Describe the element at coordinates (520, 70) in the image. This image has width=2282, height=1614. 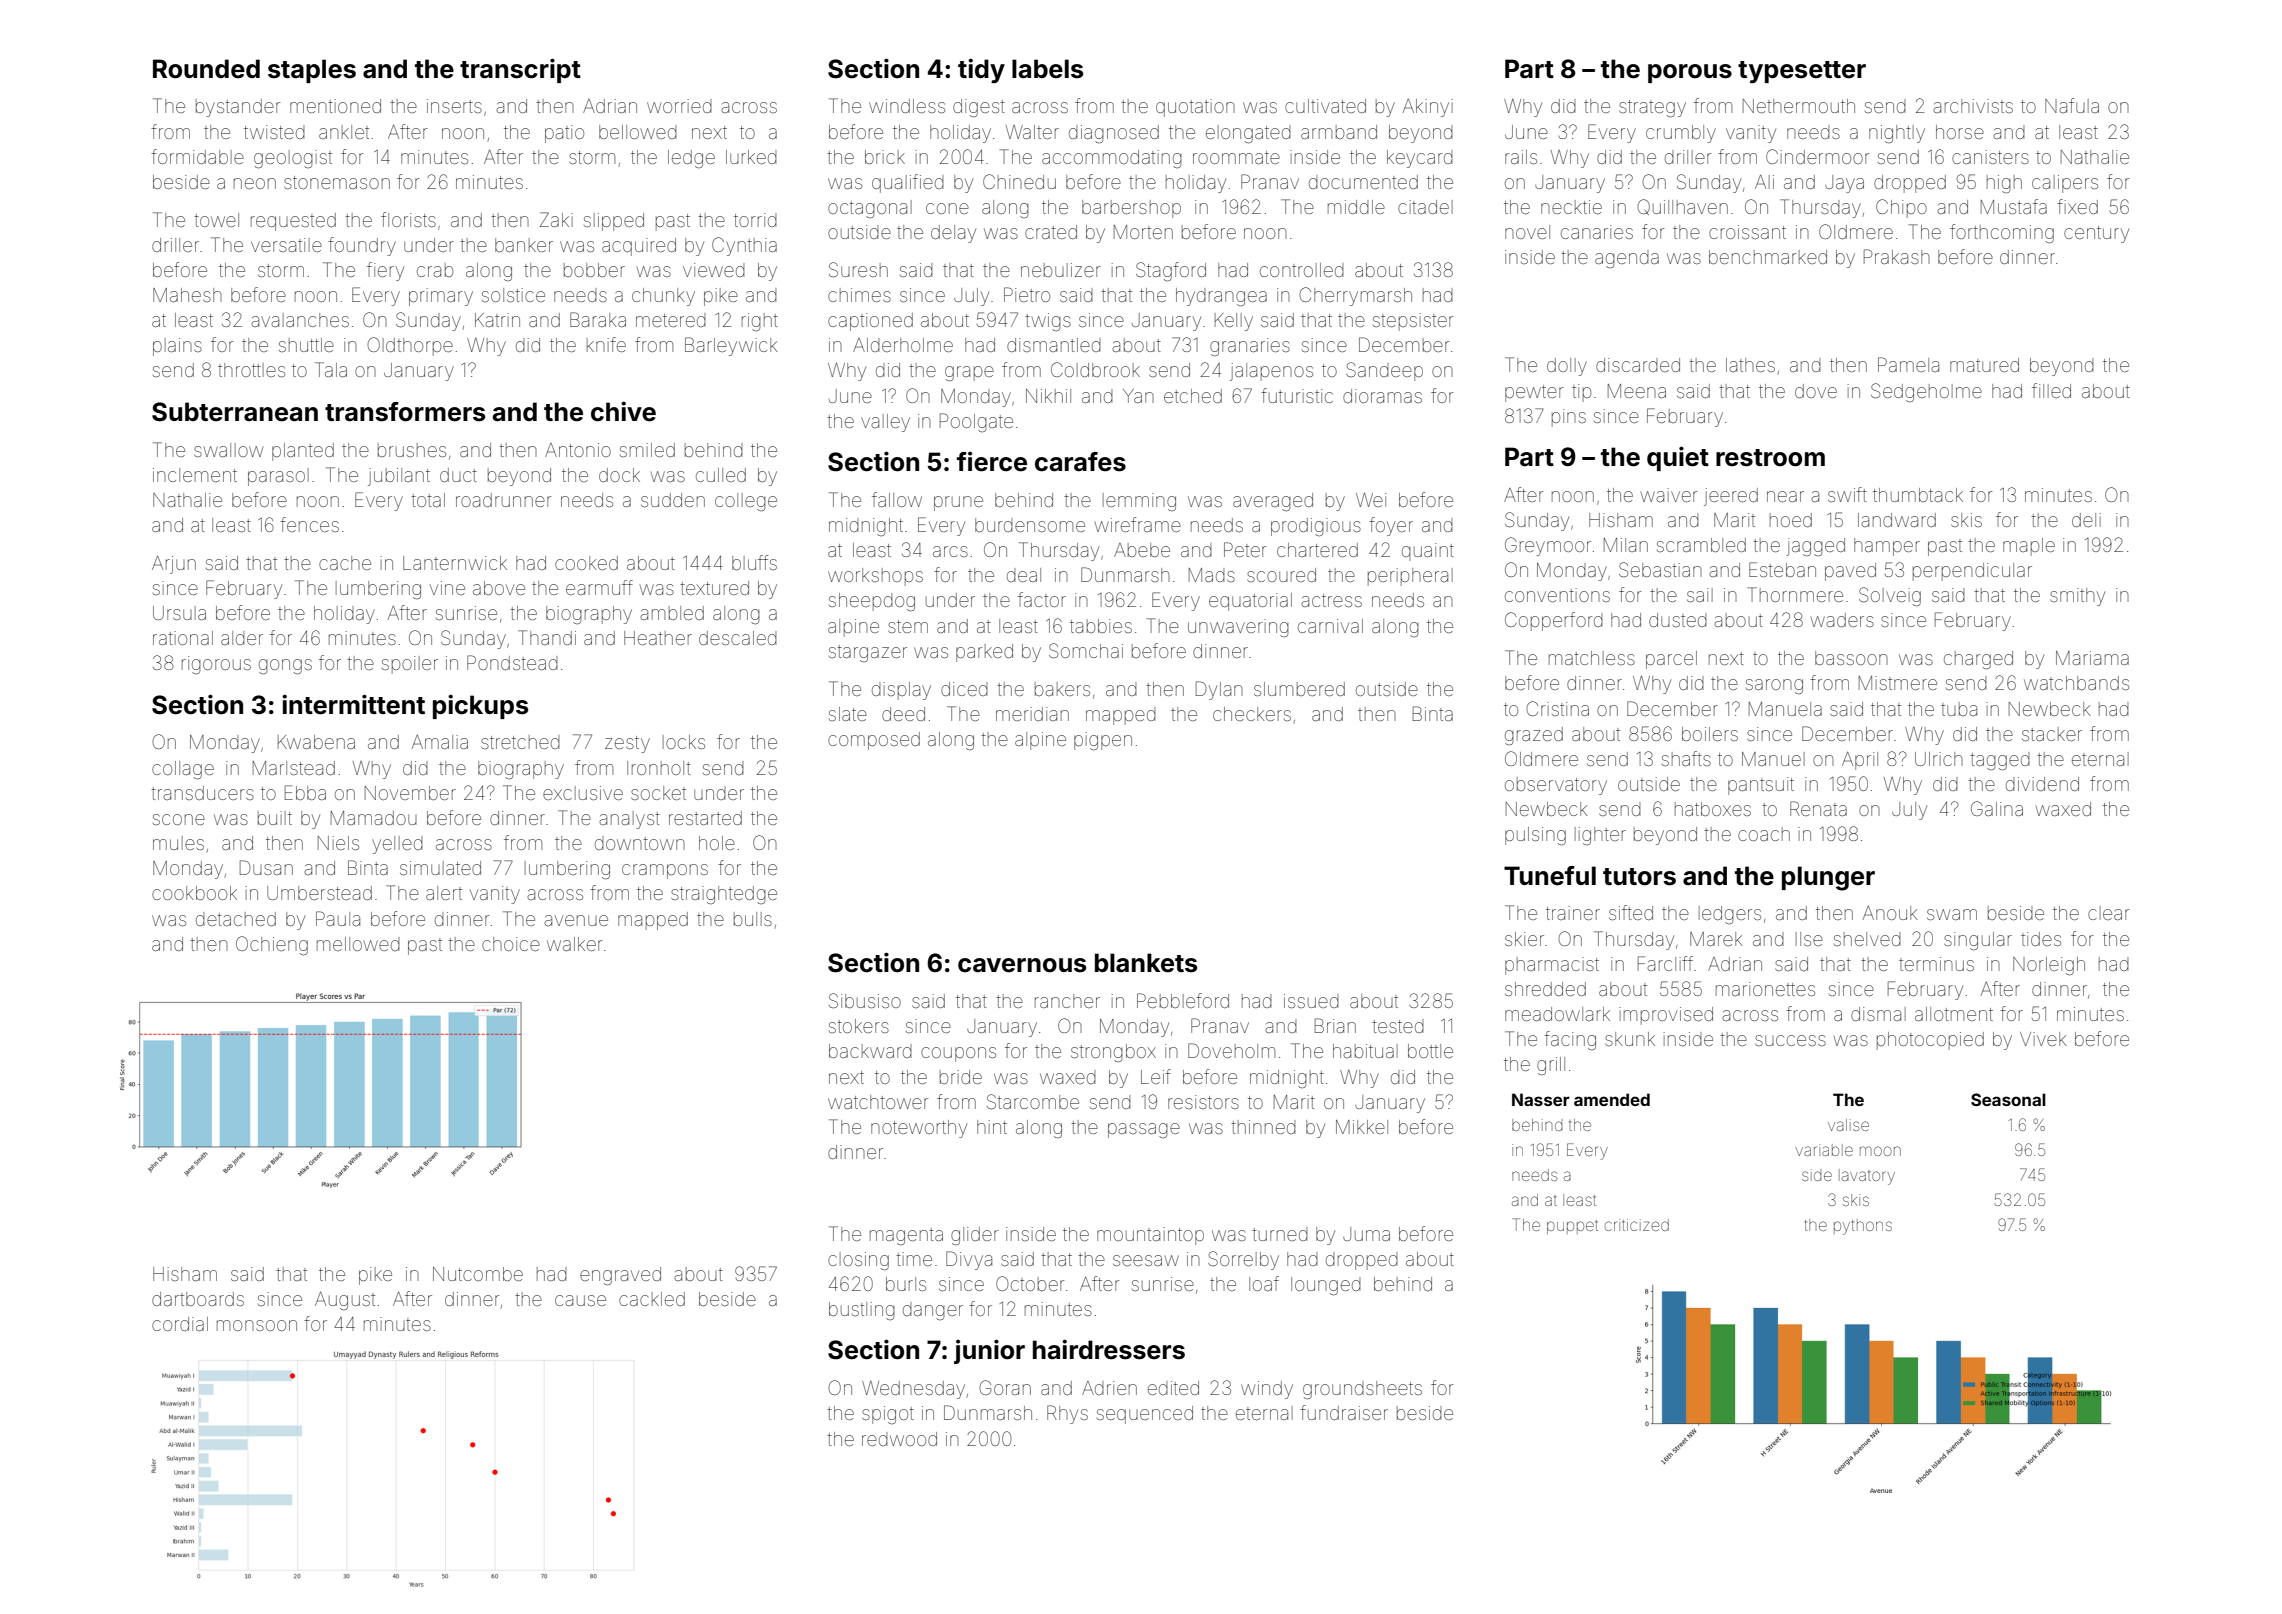
I see `transcript` at that location.
